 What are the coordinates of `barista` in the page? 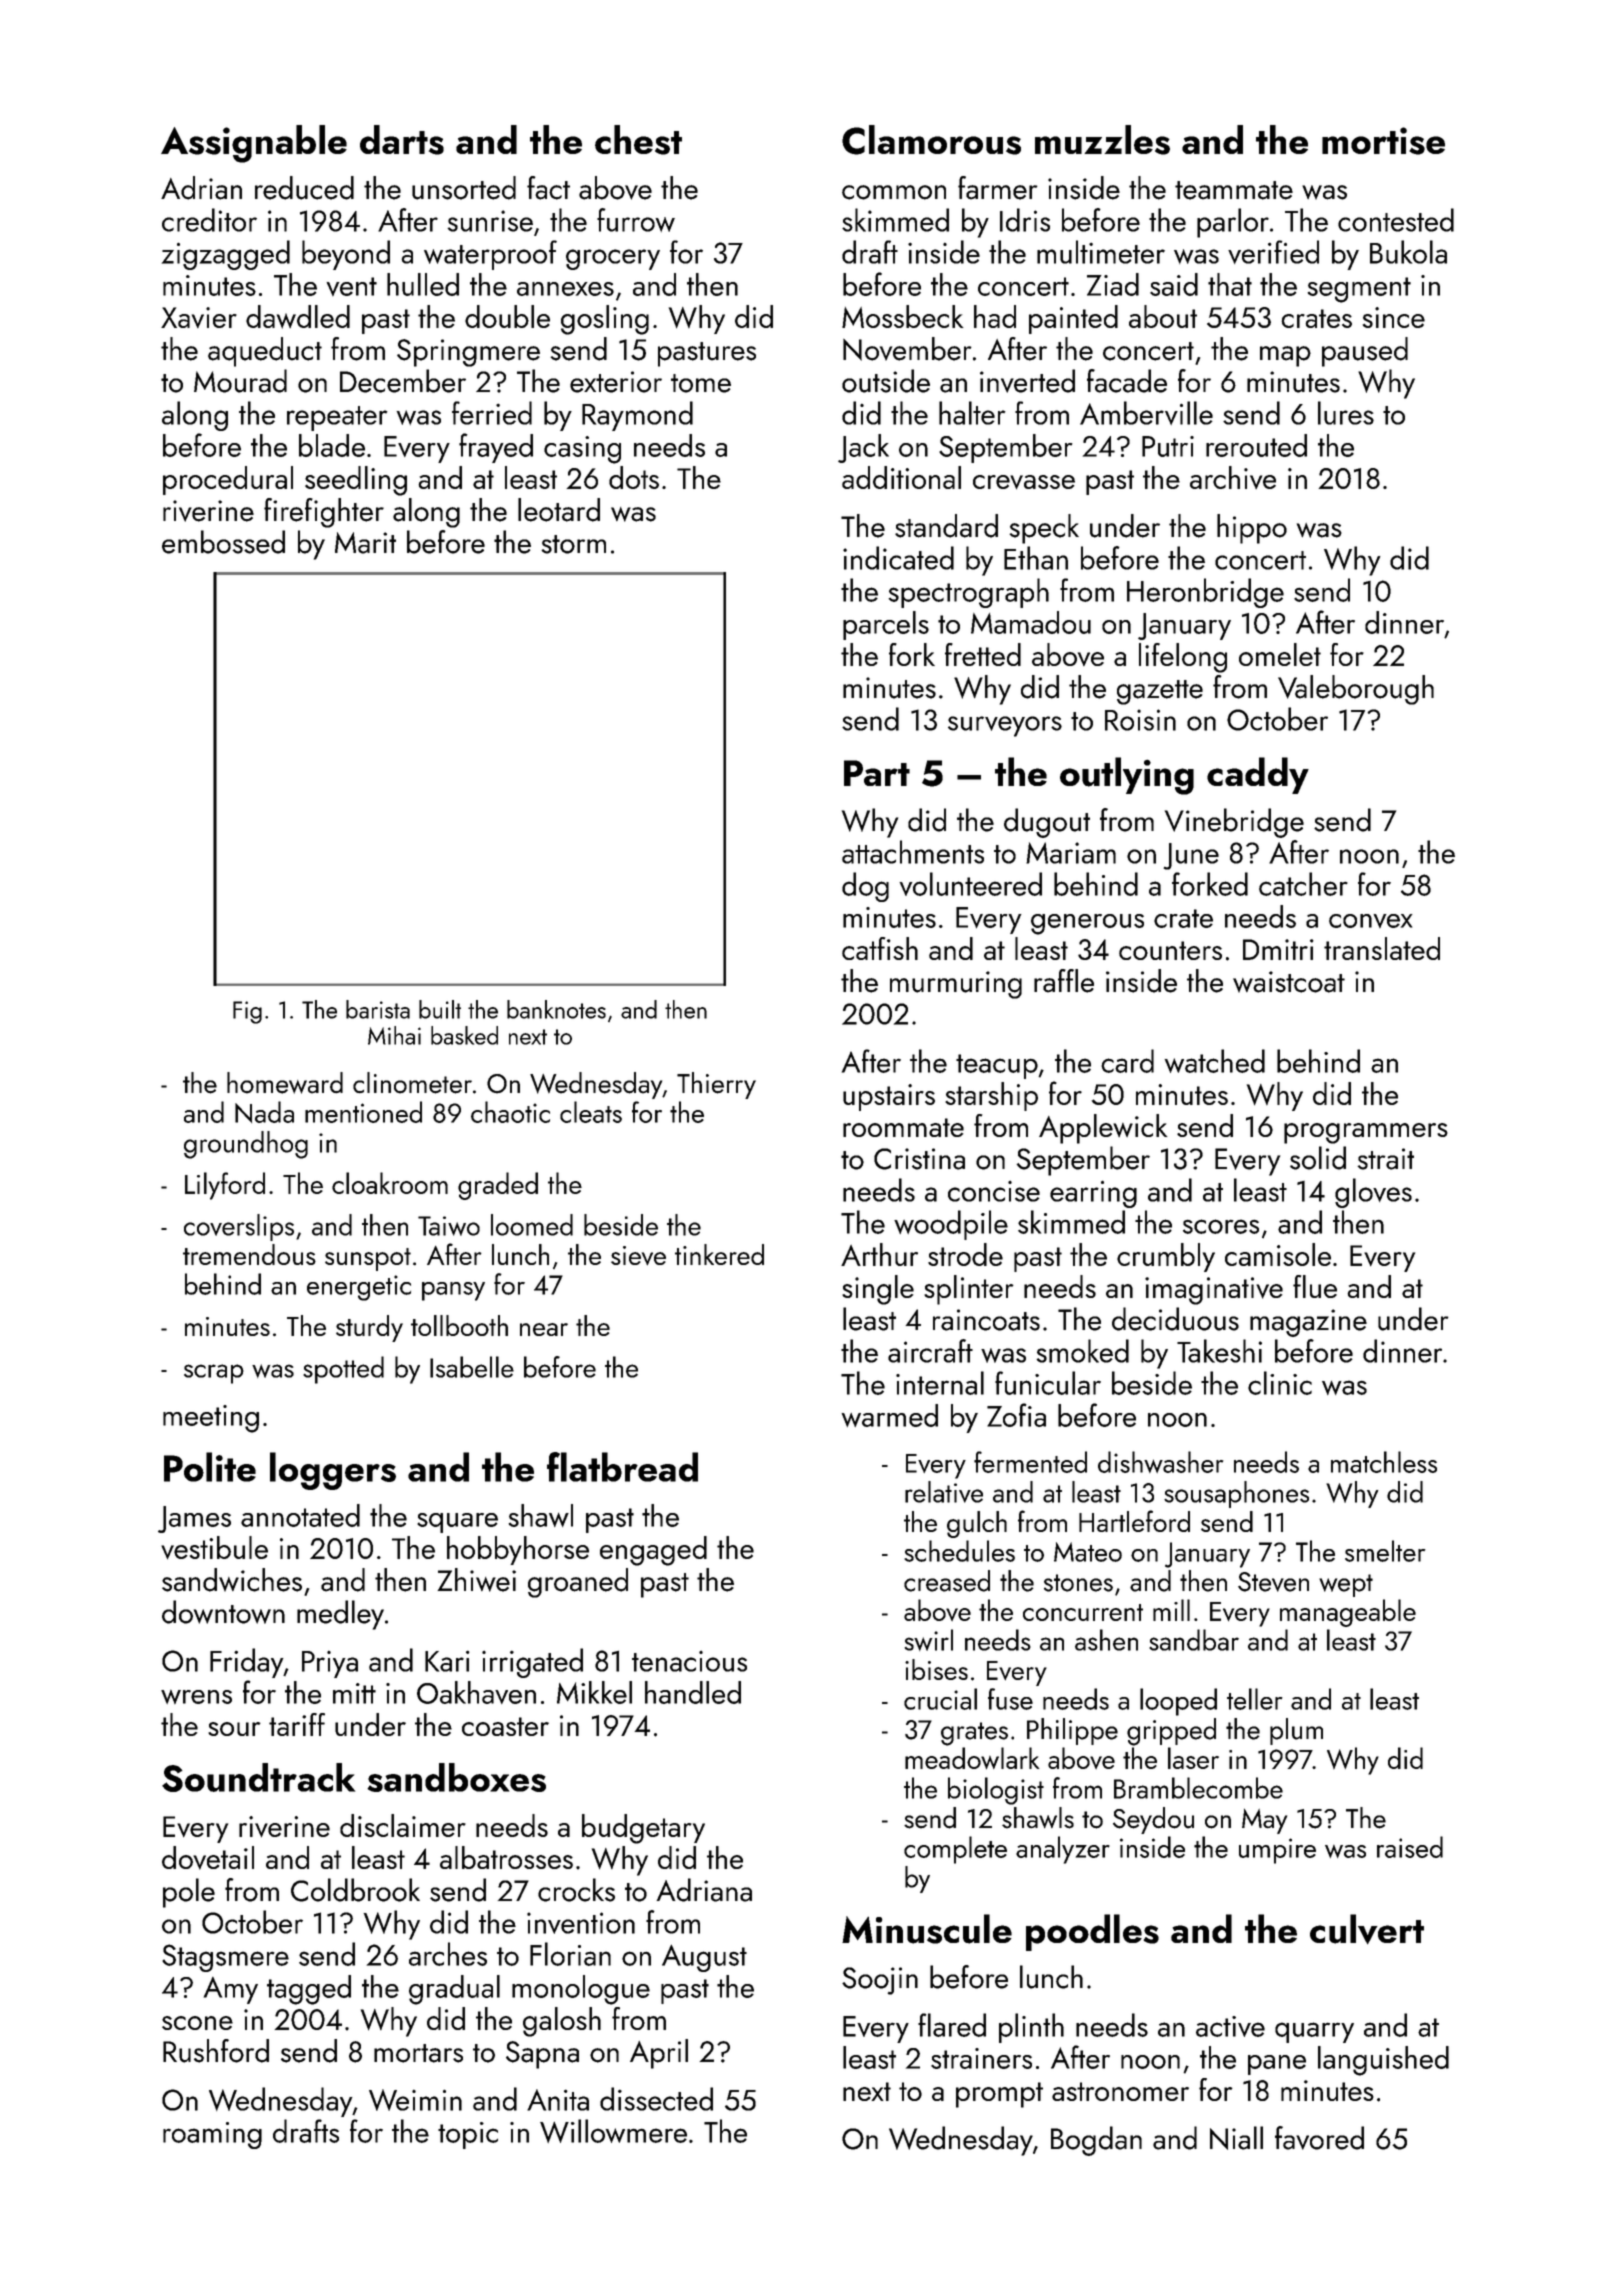 It's located at (378, 1009).
